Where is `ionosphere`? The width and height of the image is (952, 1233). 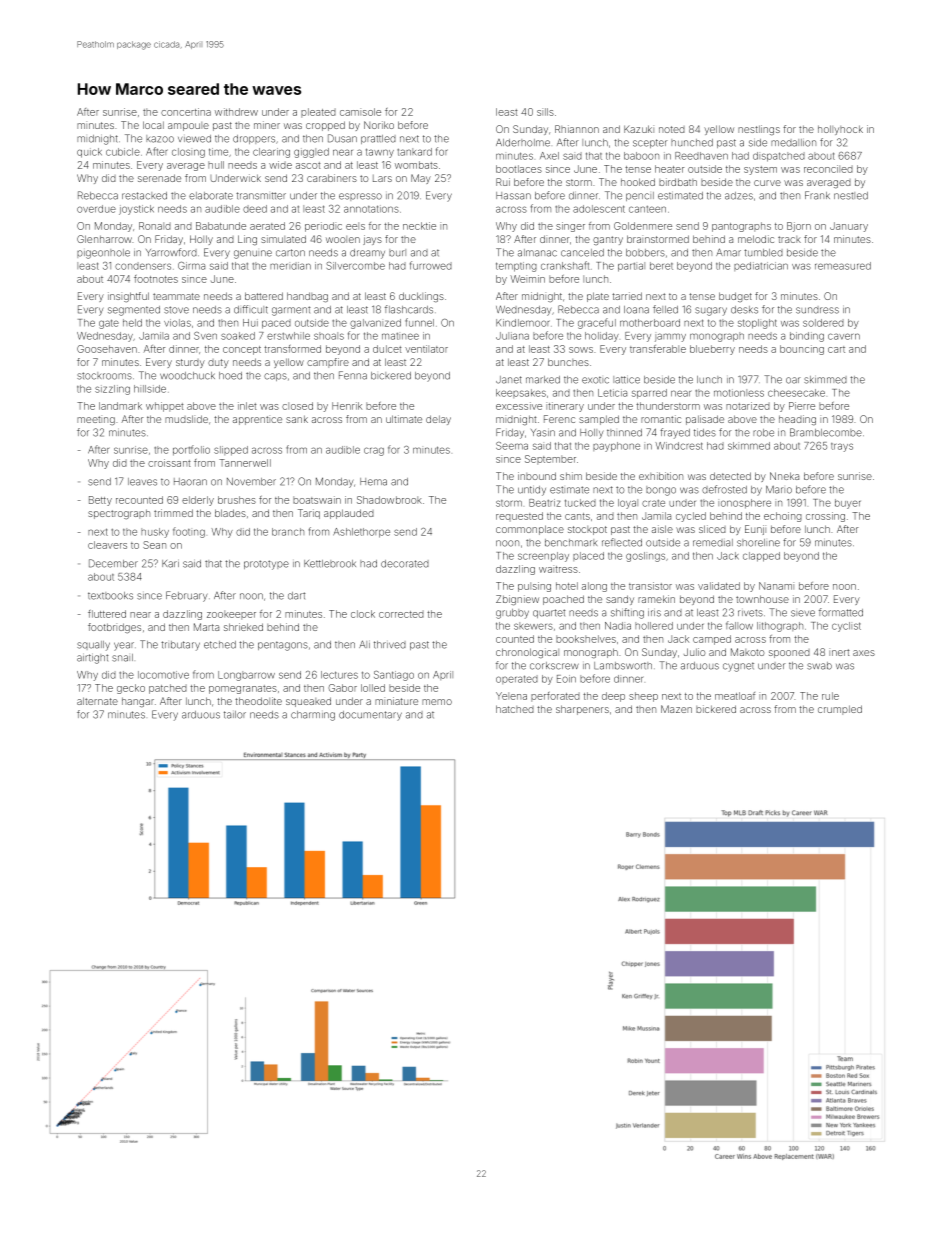 ionosphere is located at coordinates (744, 504).
